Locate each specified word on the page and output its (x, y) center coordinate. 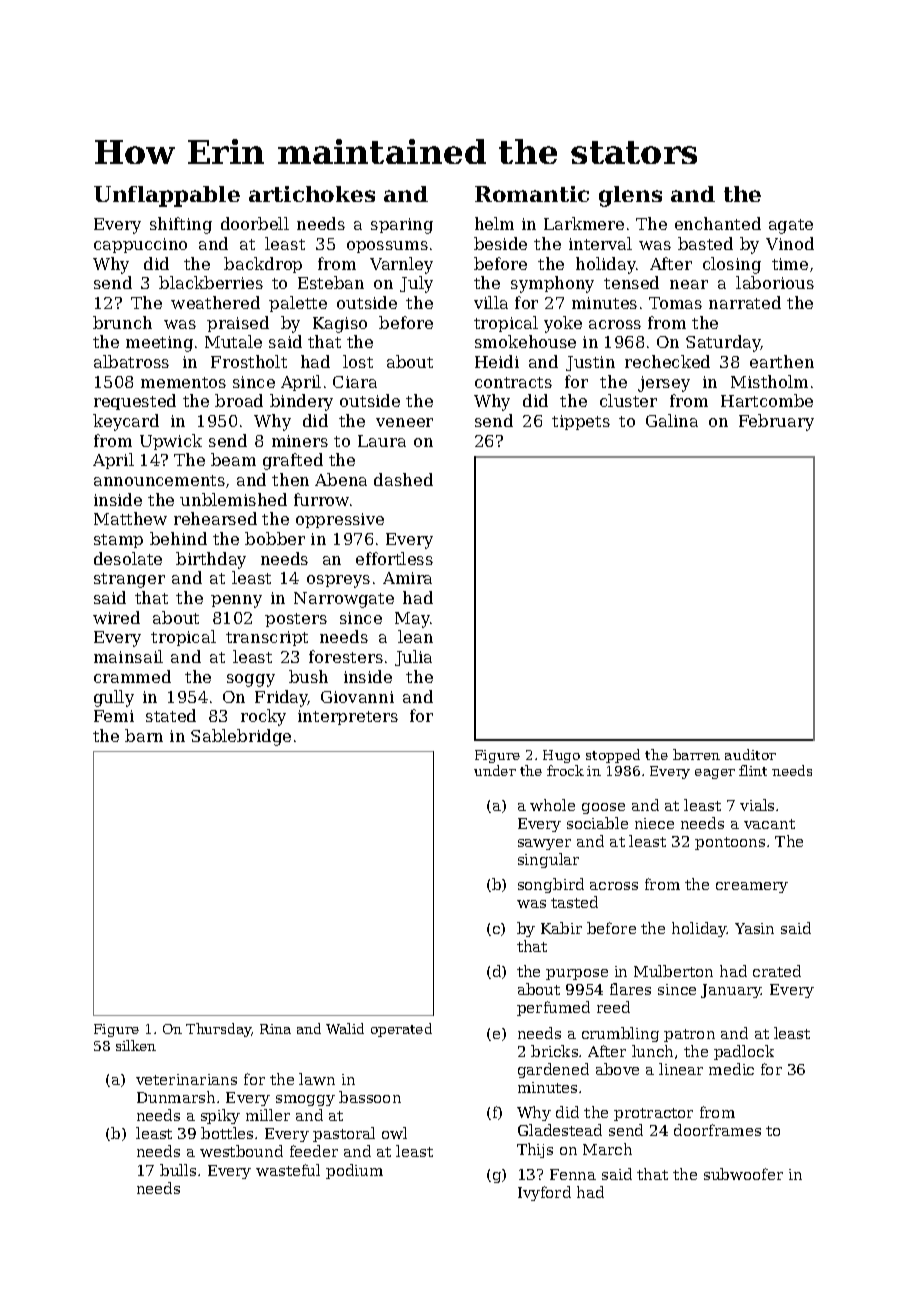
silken (136, 1045)
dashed (403, 479)
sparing (402, 226)
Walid (345, 1028)
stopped (613, 756)
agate (791, 226)
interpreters (348, 717)
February (776, 422)
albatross (131, 361)
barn (144, 735)
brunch (122, 322)
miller (268, 1115)
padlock (744, 1052)
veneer (404, 422)
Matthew (130, 518)
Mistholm (769, 381)
